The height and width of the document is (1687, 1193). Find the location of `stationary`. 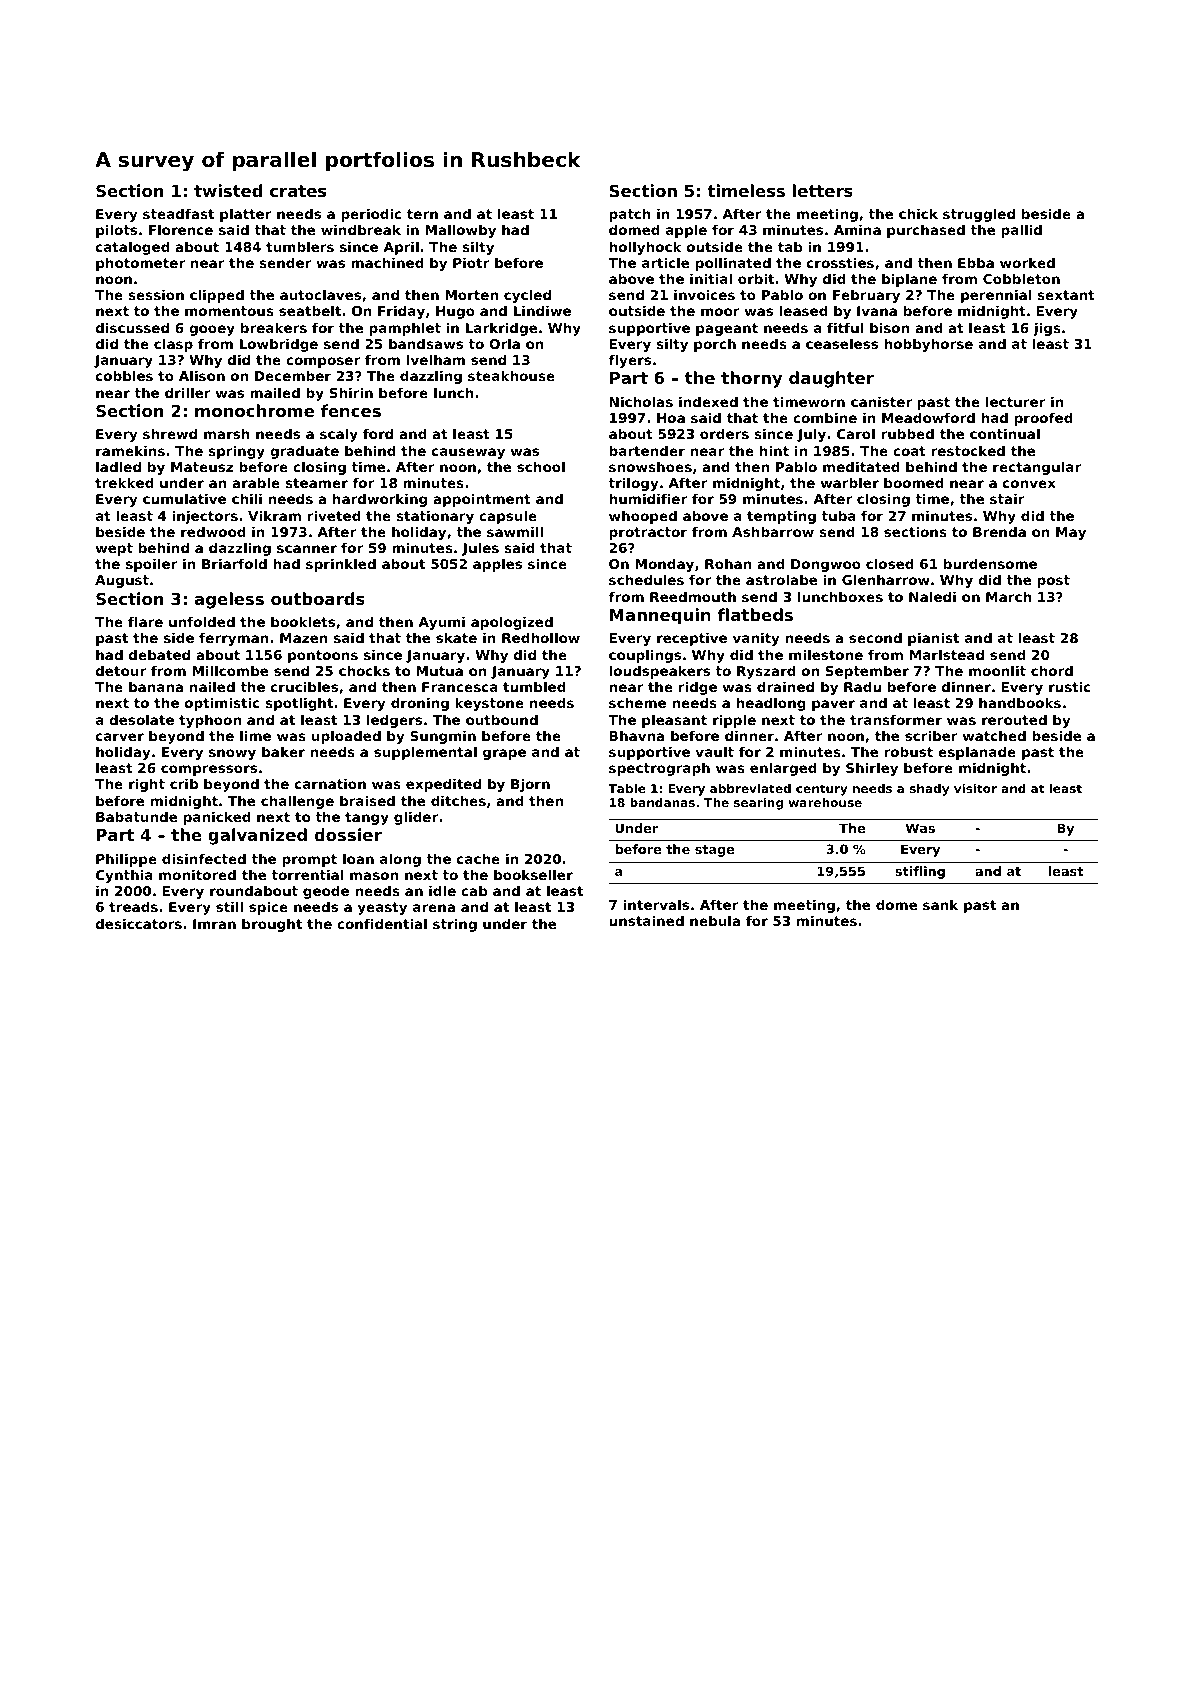

stationary is located at coordinates (435, 517).
